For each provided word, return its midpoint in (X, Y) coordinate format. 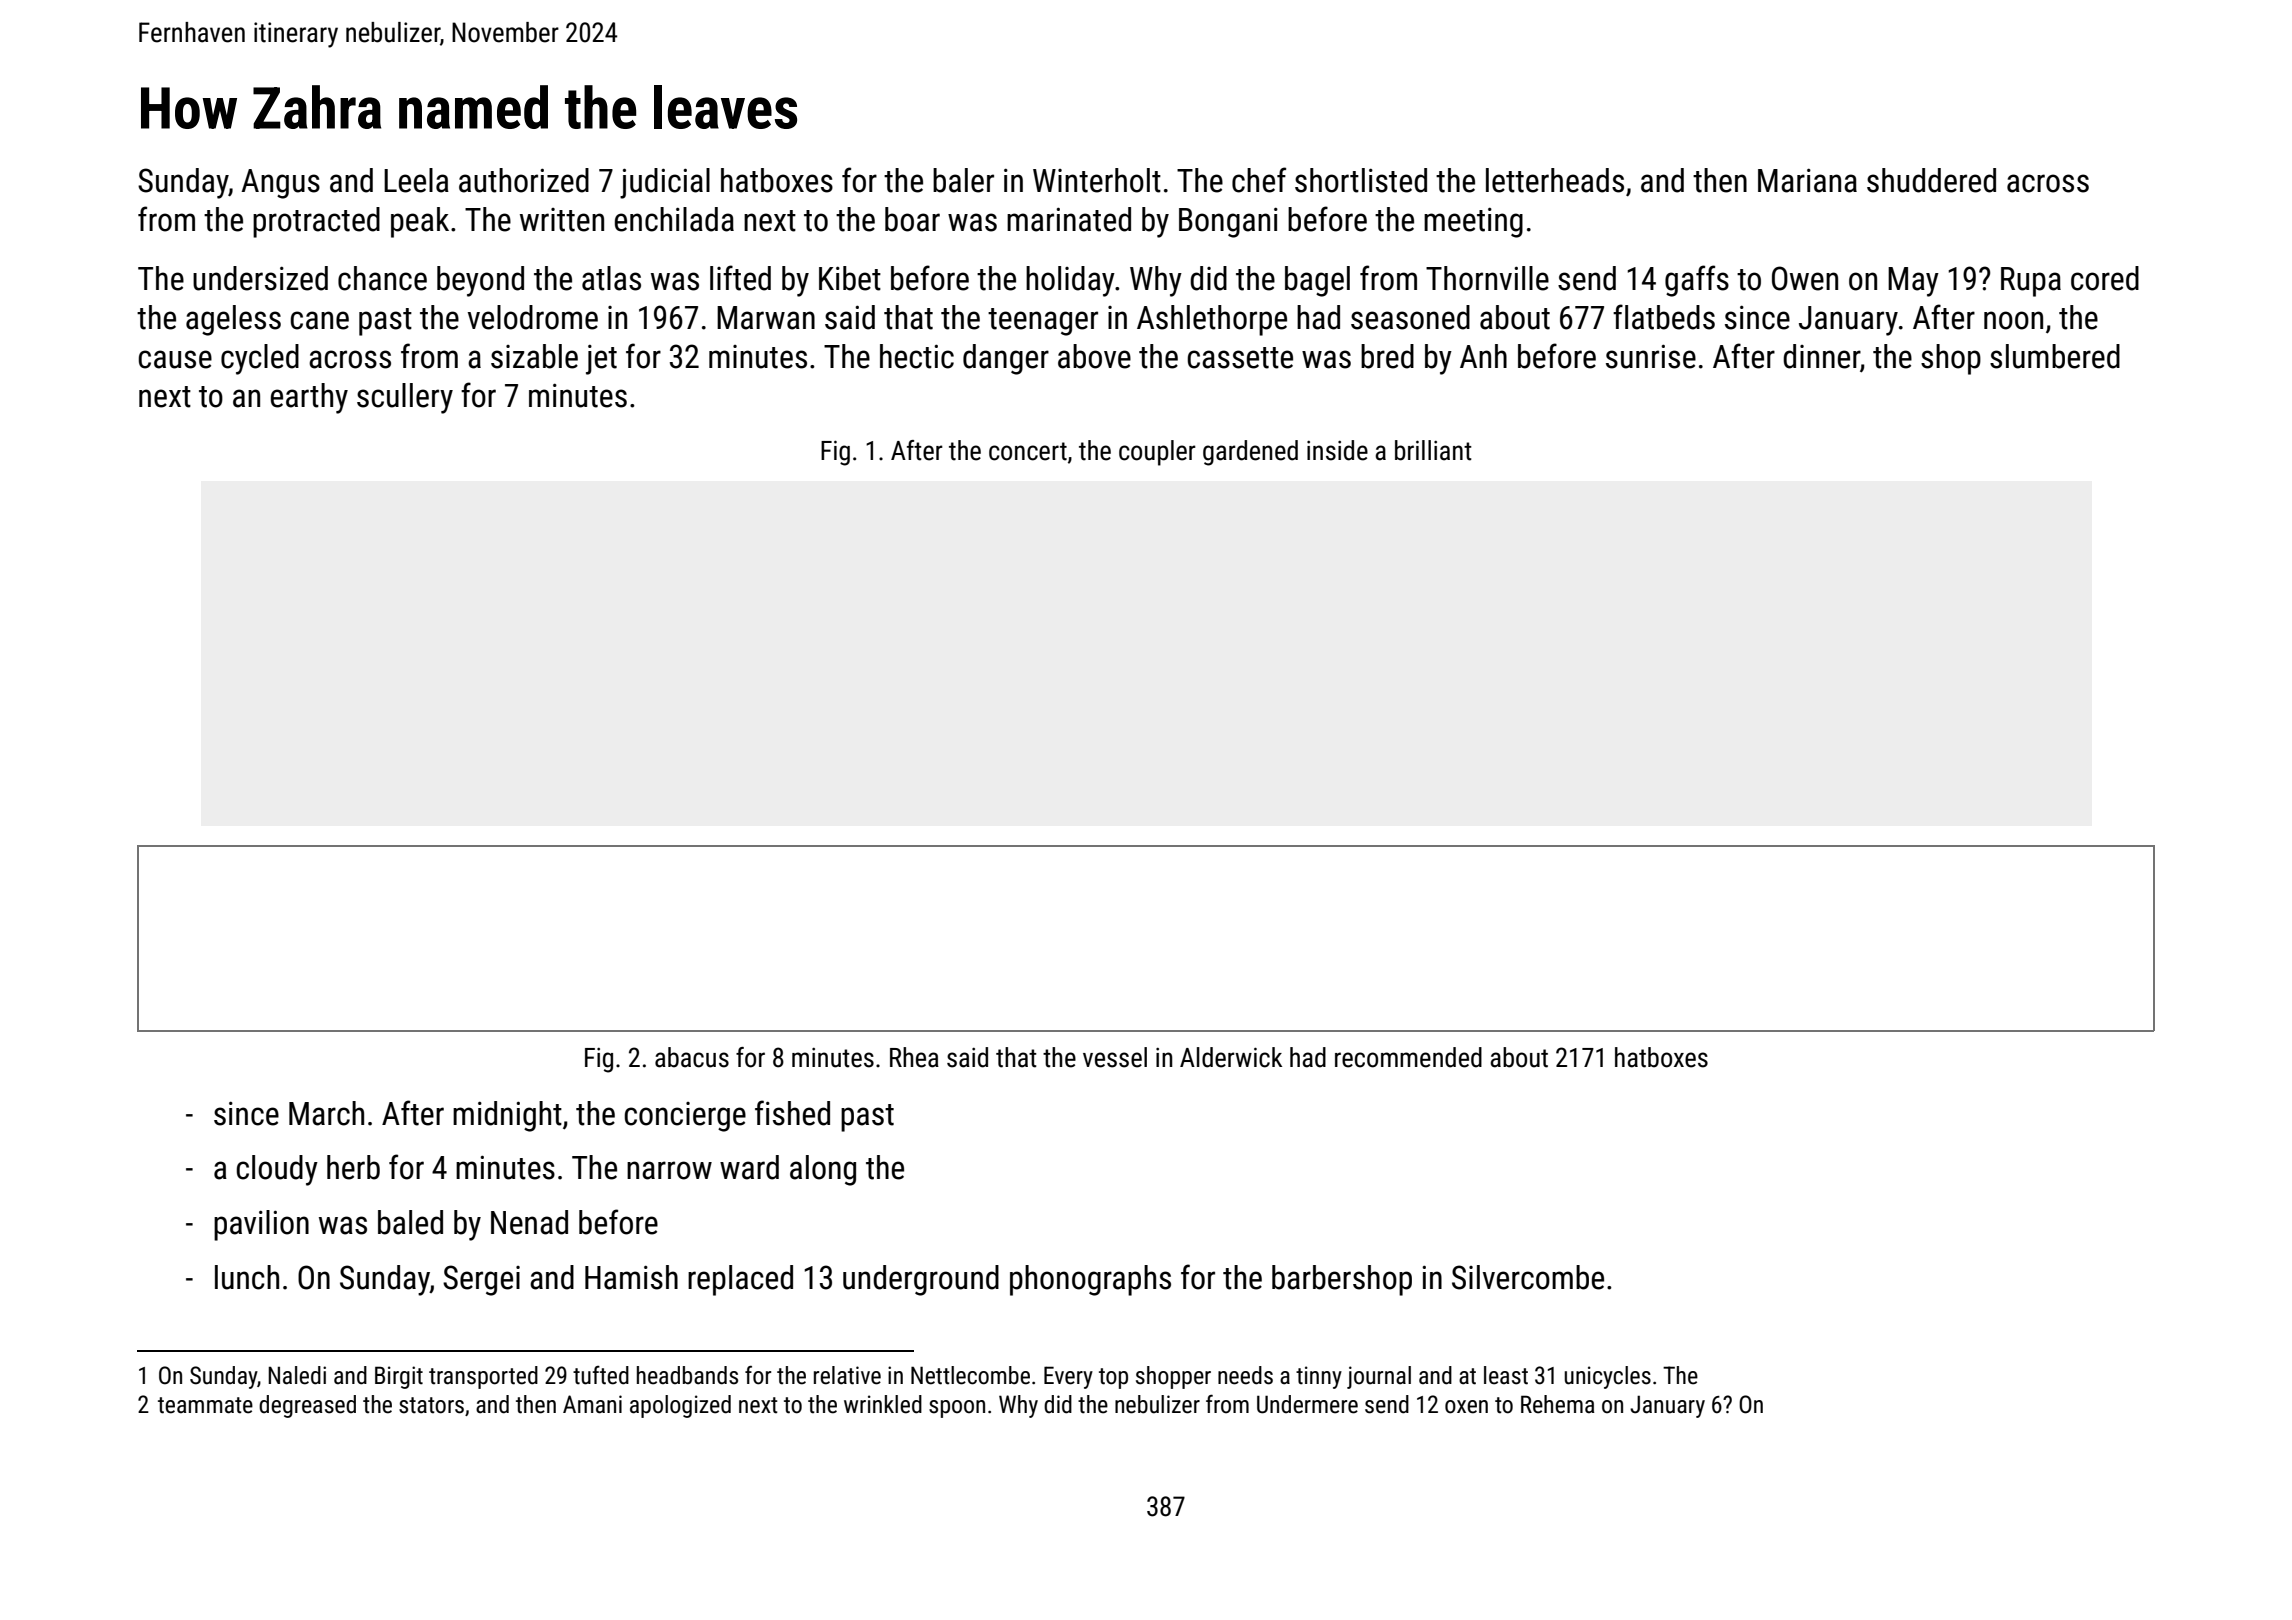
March (326, 1113)
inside (1337, 450)
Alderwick (1231, 1057)
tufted (601, 1375)
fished (792, 1113)
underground (921, 1280)
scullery (405, 398)
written (562, 220)
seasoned (1410, 317)
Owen (1805, 278)
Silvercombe (1528, 1277)
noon (2013, 320)
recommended (1408, 1057)
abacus (692, 1057)
